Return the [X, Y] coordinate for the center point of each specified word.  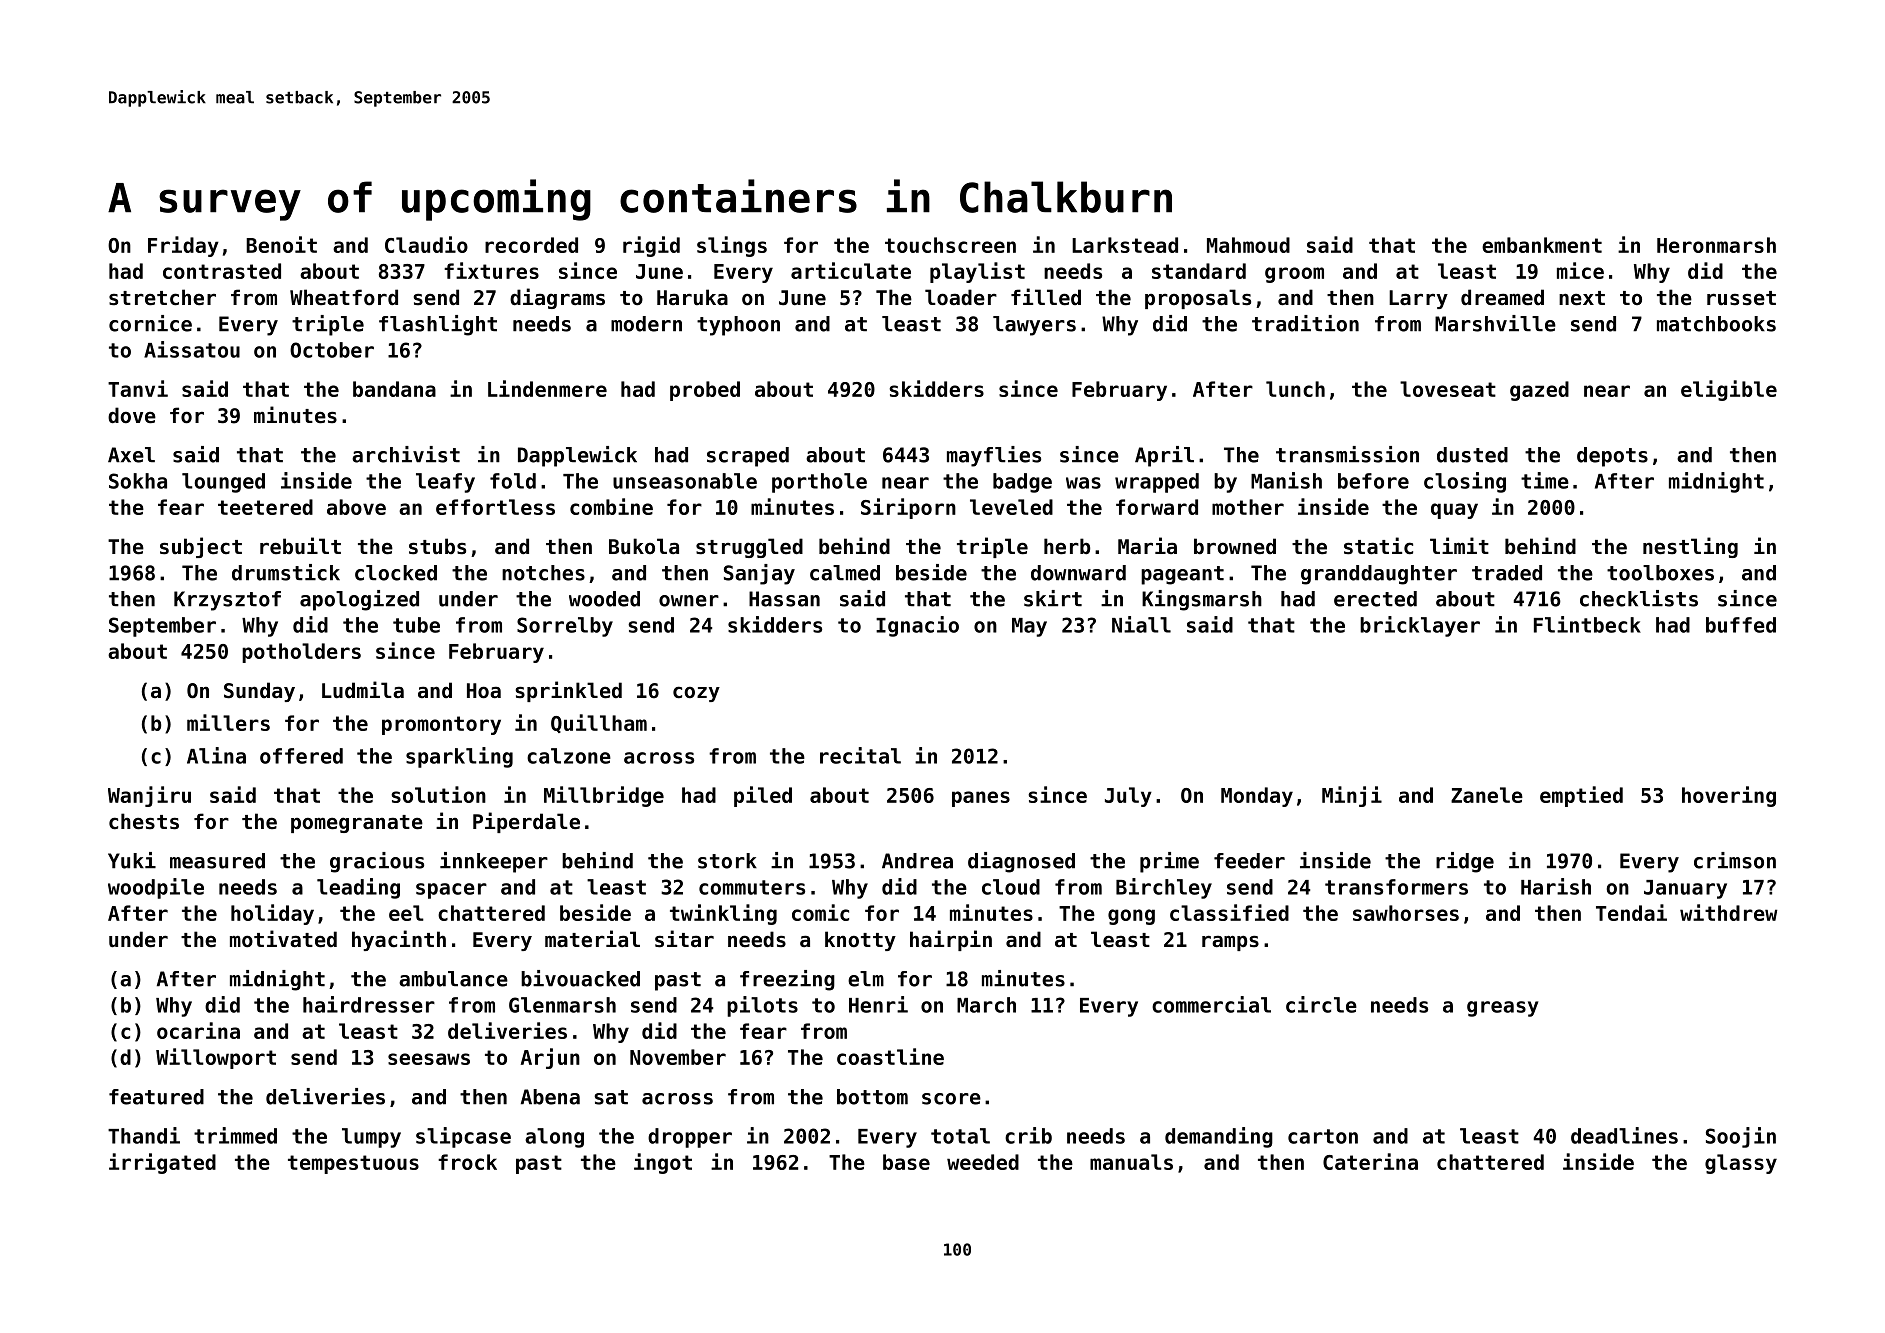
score [951, 1099]
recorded [531, 245]
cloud [1011, 887]
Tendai [1631, 912]
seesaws [429, 1059]
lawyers [1034, 326]
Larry [1418, 299]
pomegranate [357, 824]
